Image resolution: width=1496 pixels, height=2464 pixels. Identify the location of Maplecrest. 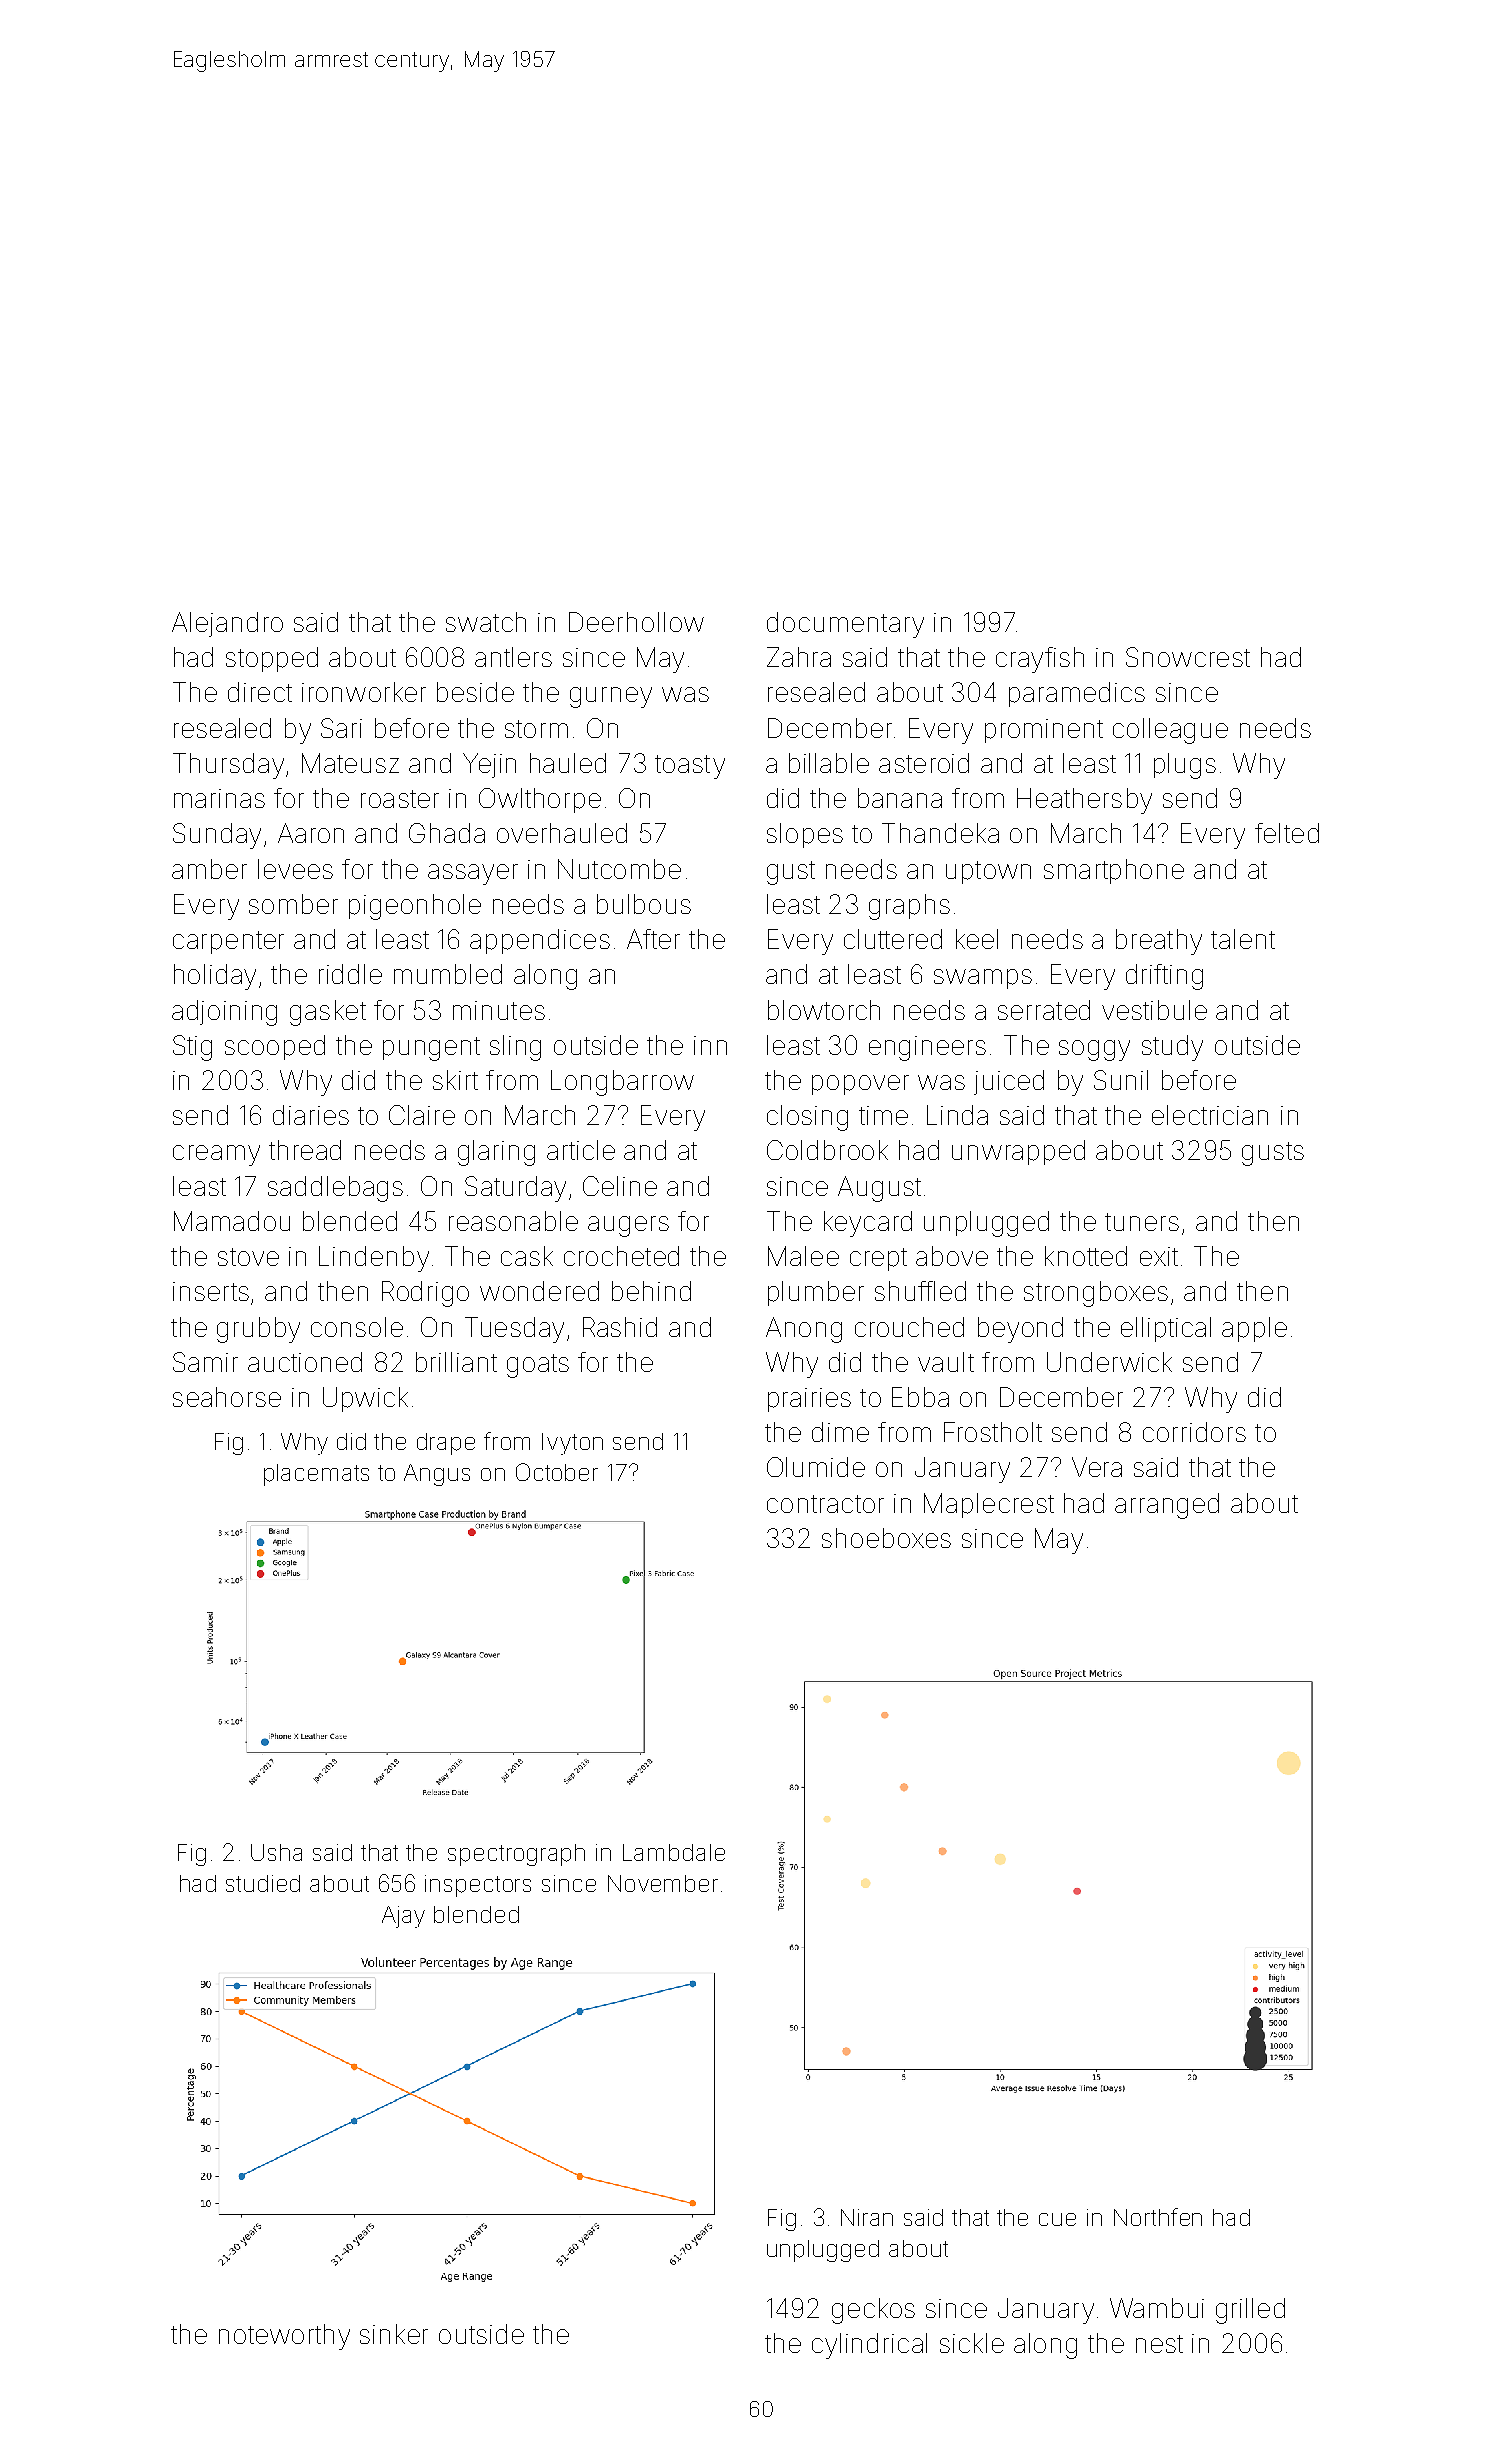
(989, 1505).
